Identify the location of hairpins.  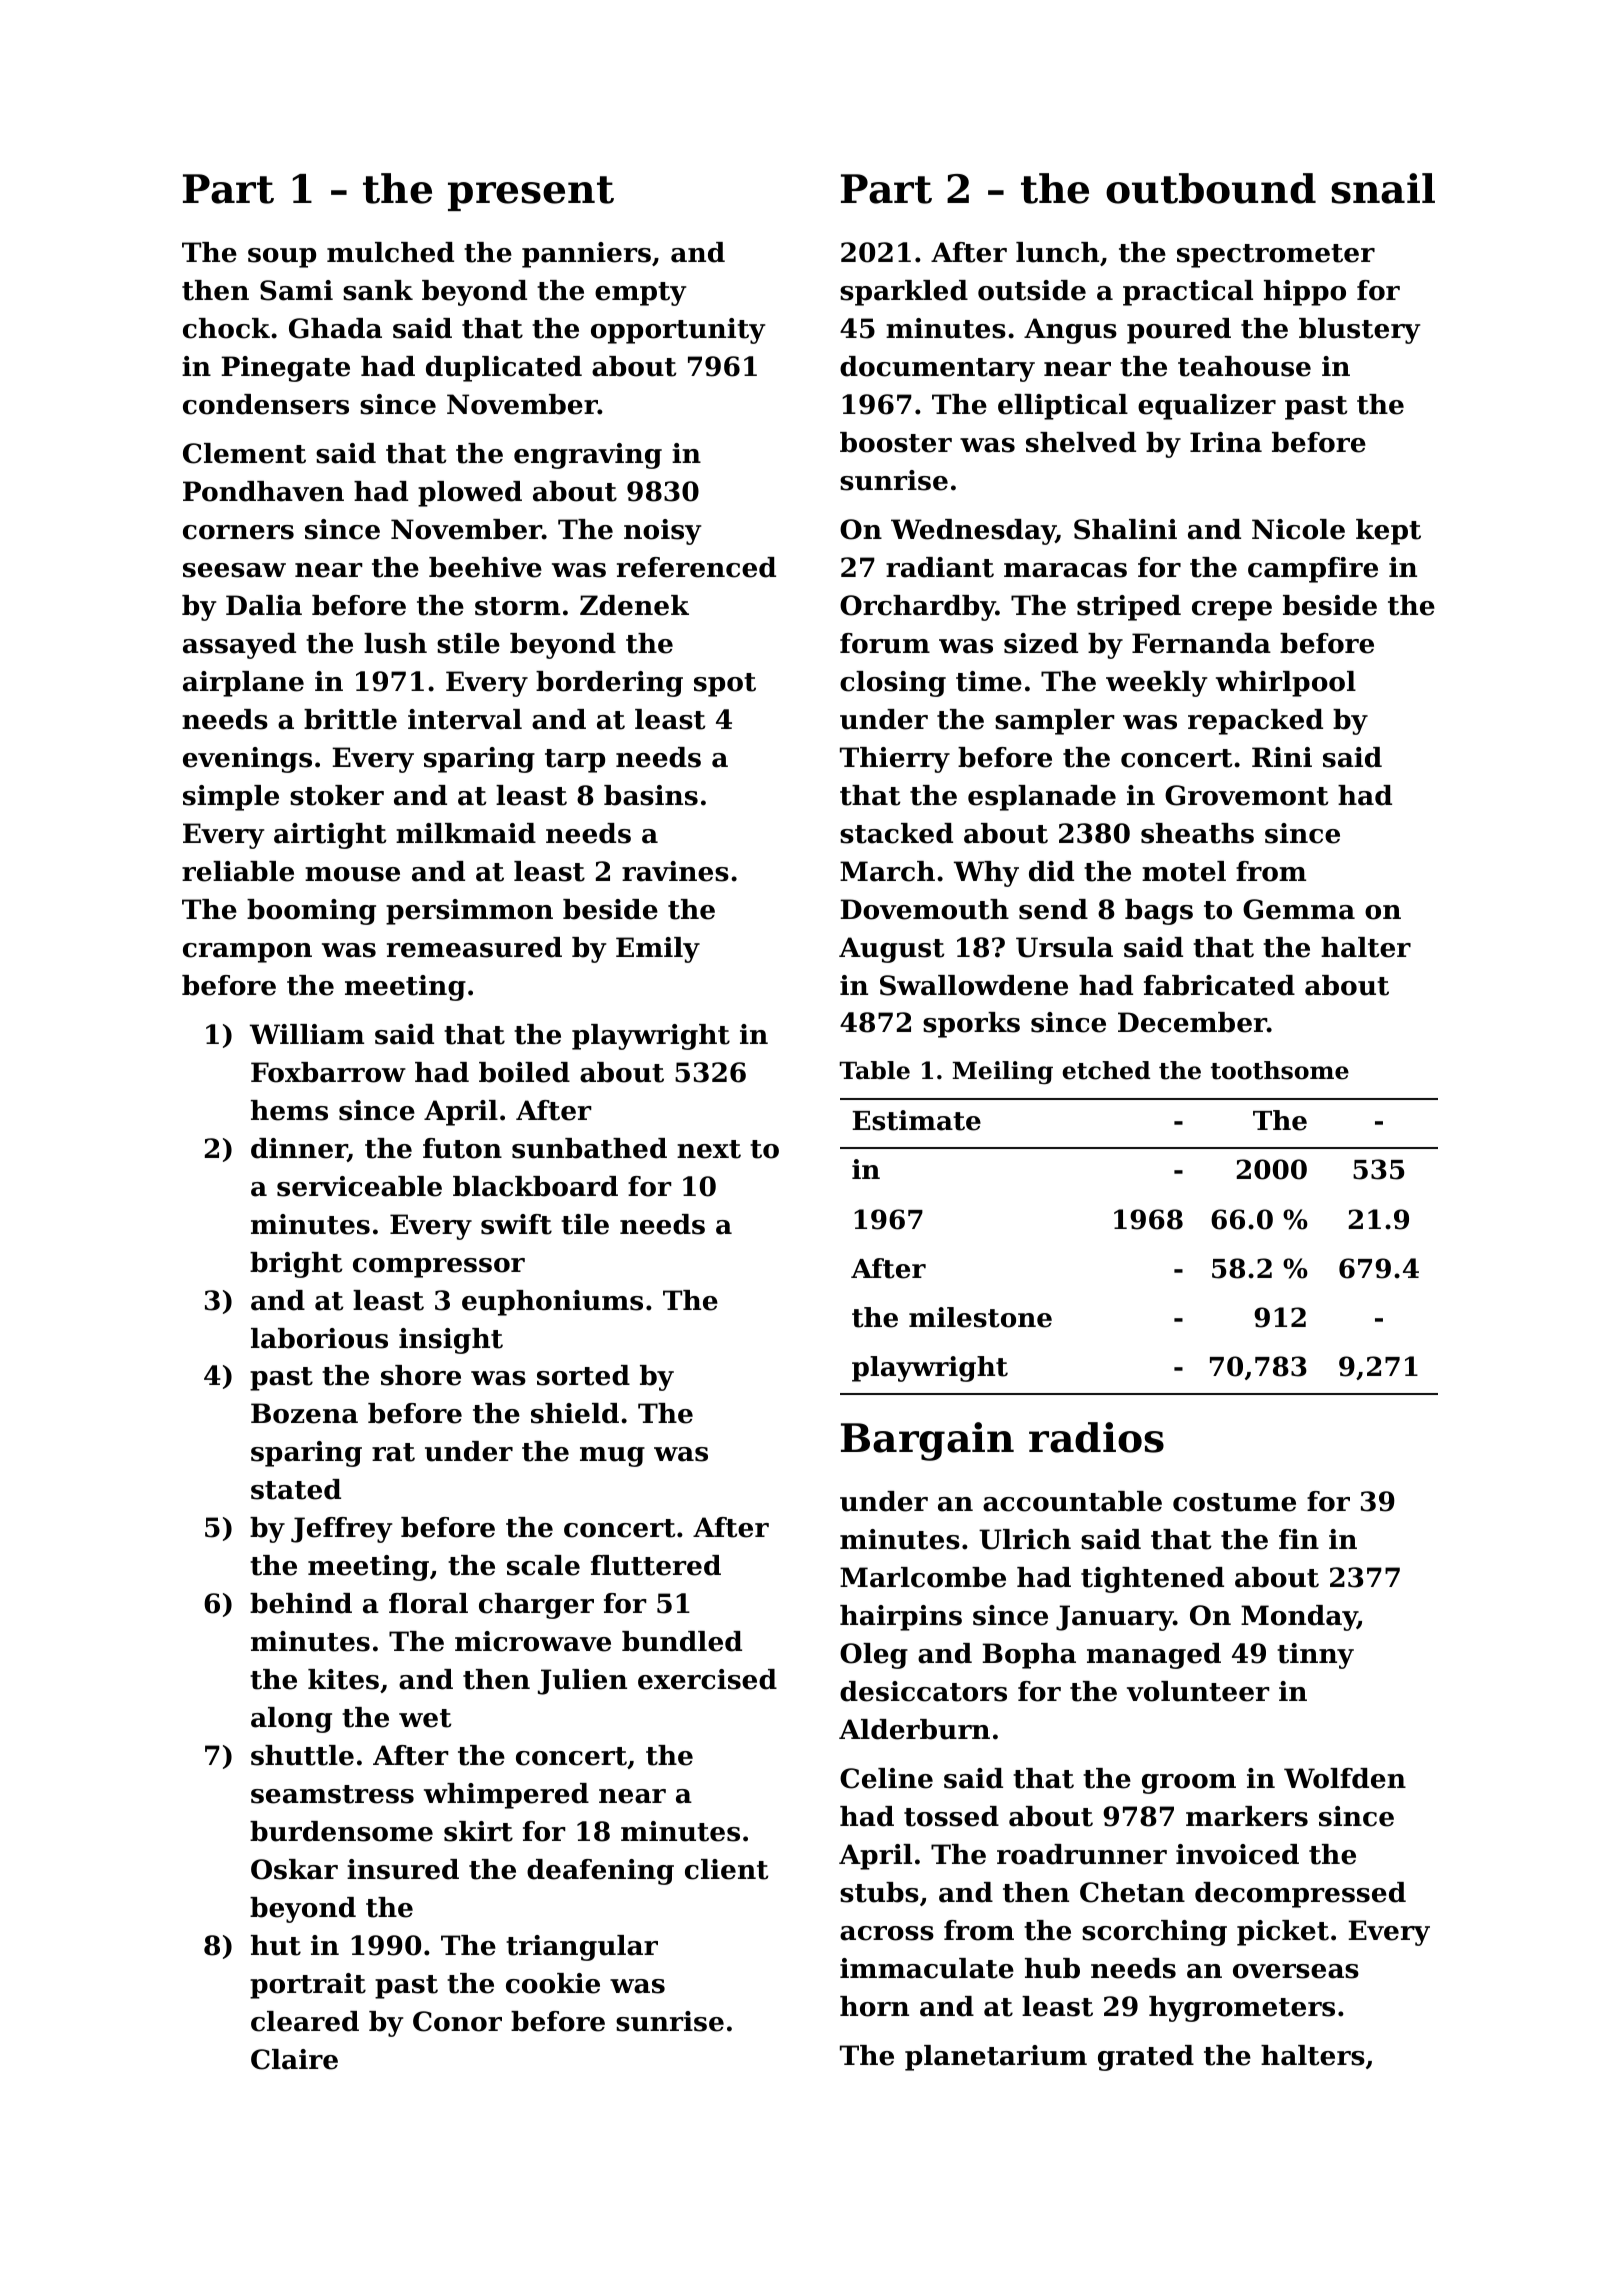
(901, 1618).
